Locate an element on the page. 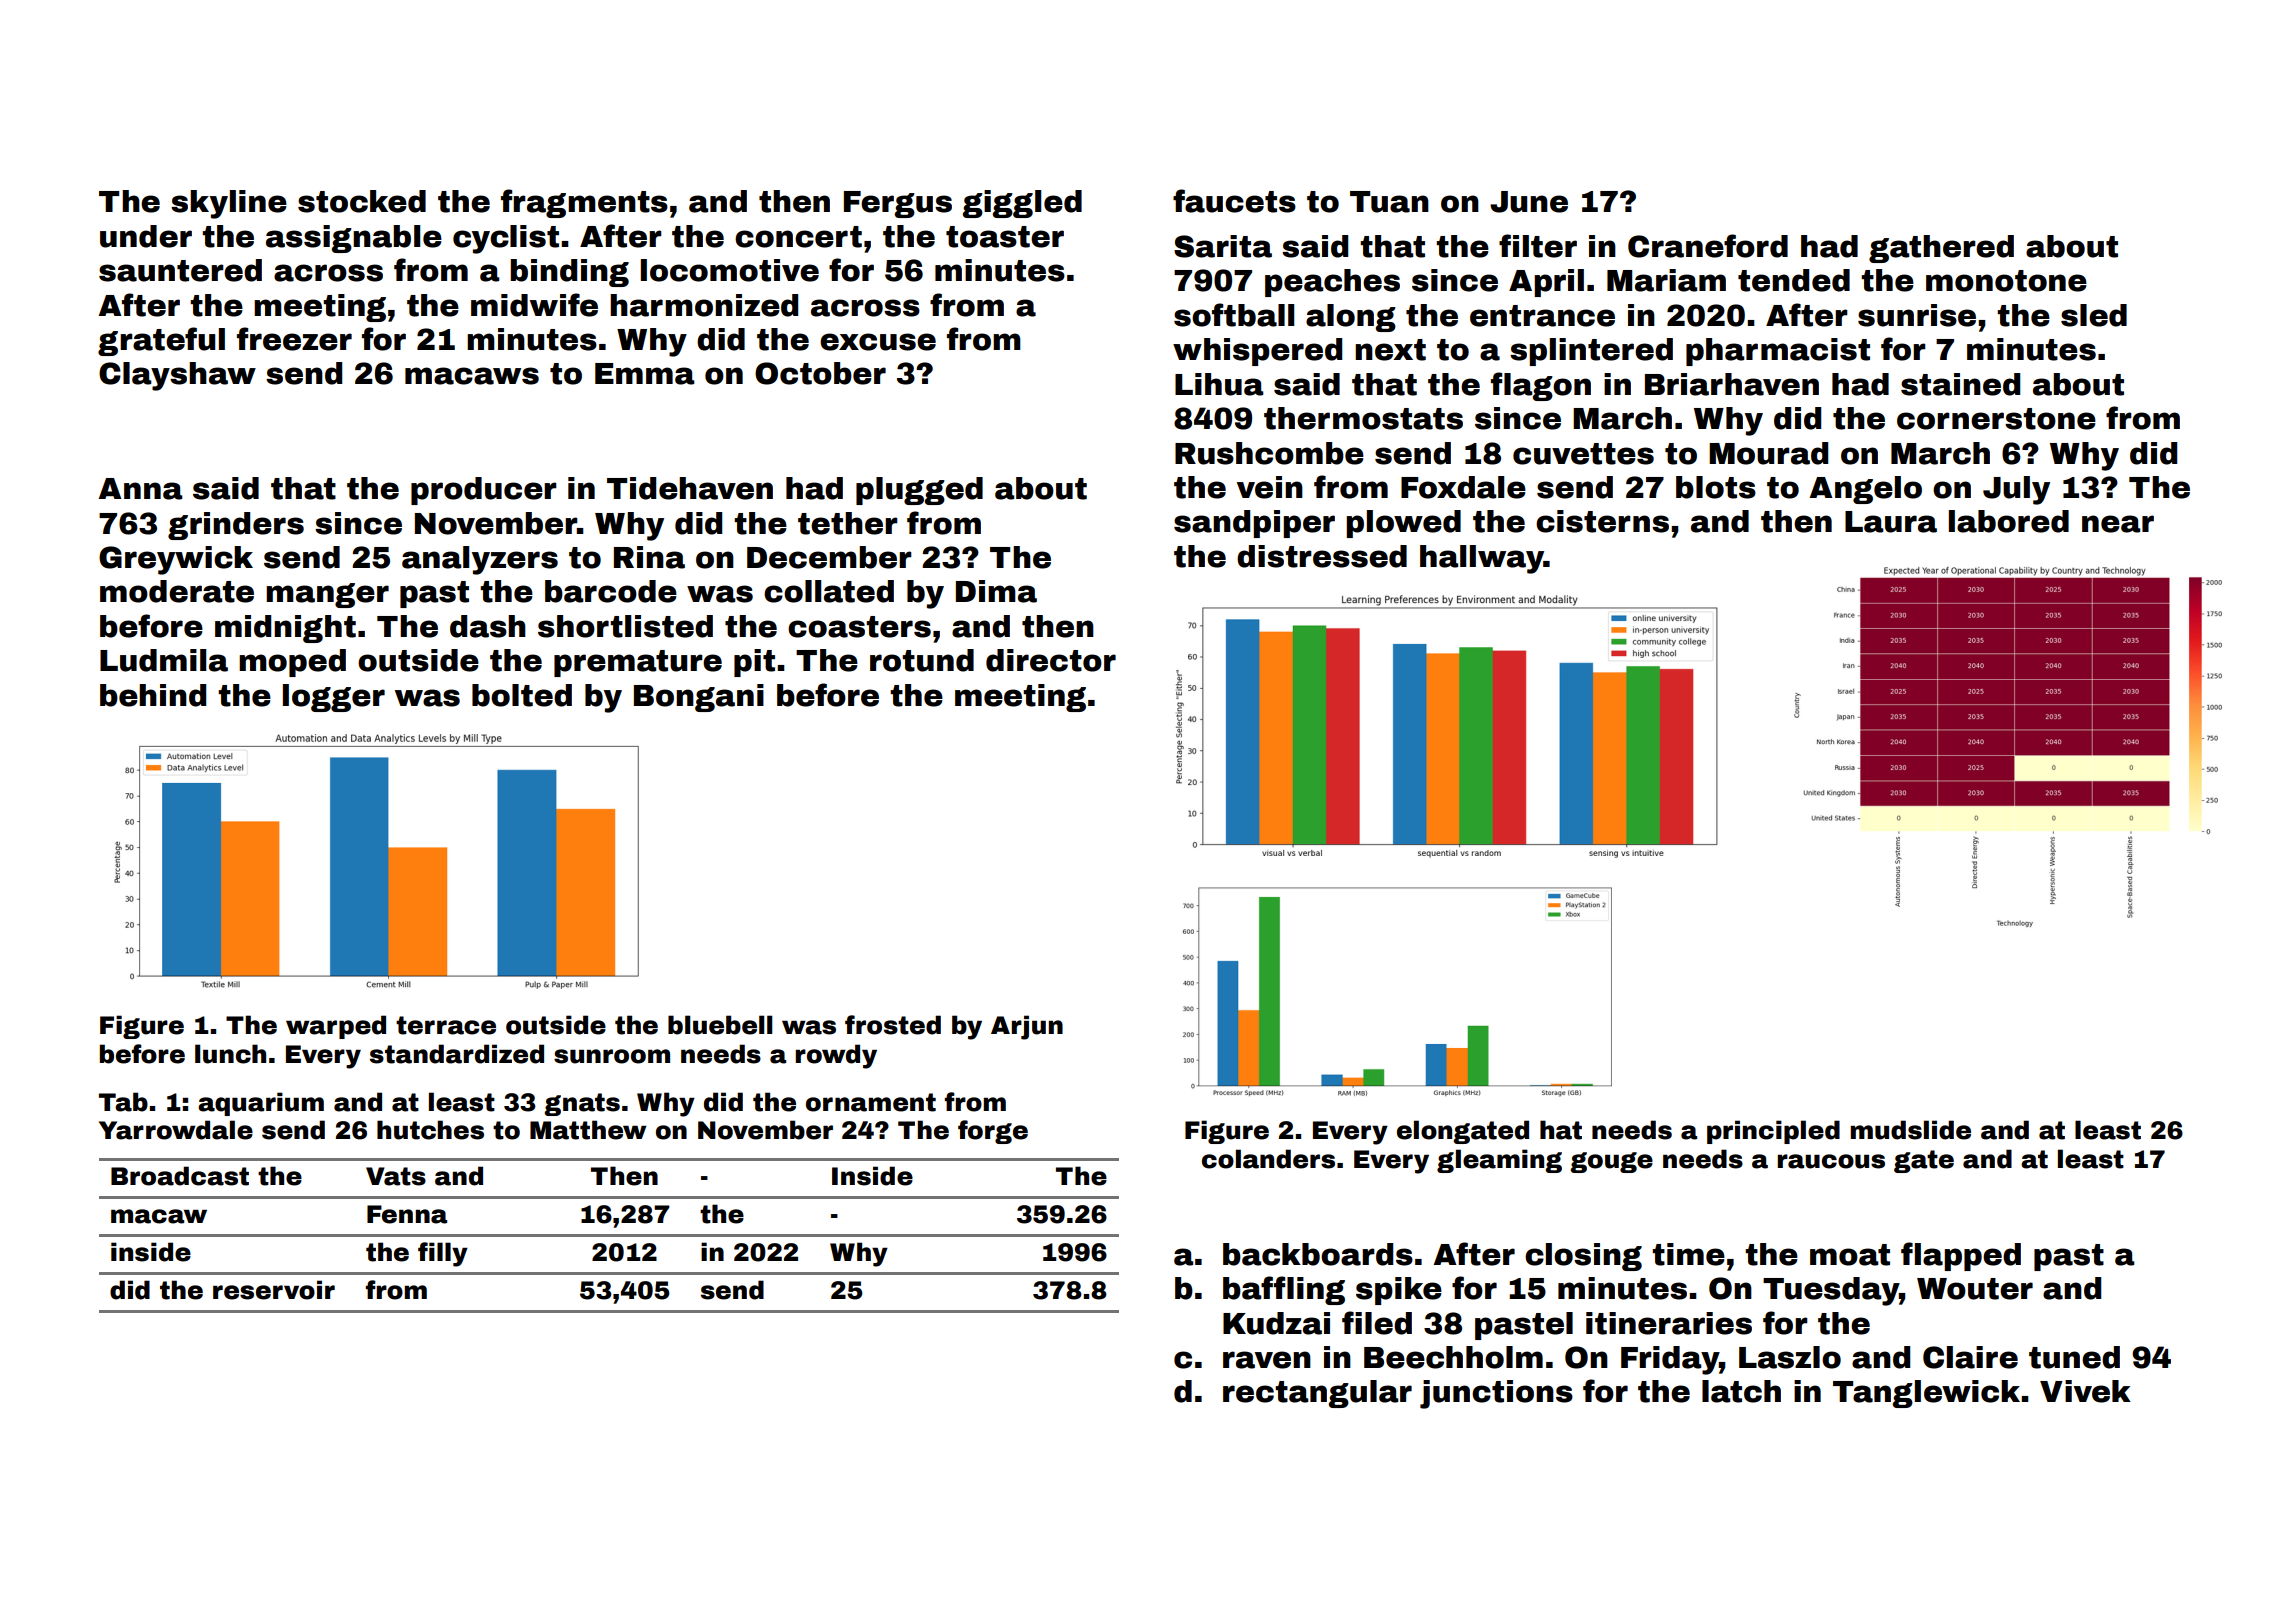 Image resolution: width=2292 pixels, height=1620 pixels. gathered is located at coordinates (1941, 249).
